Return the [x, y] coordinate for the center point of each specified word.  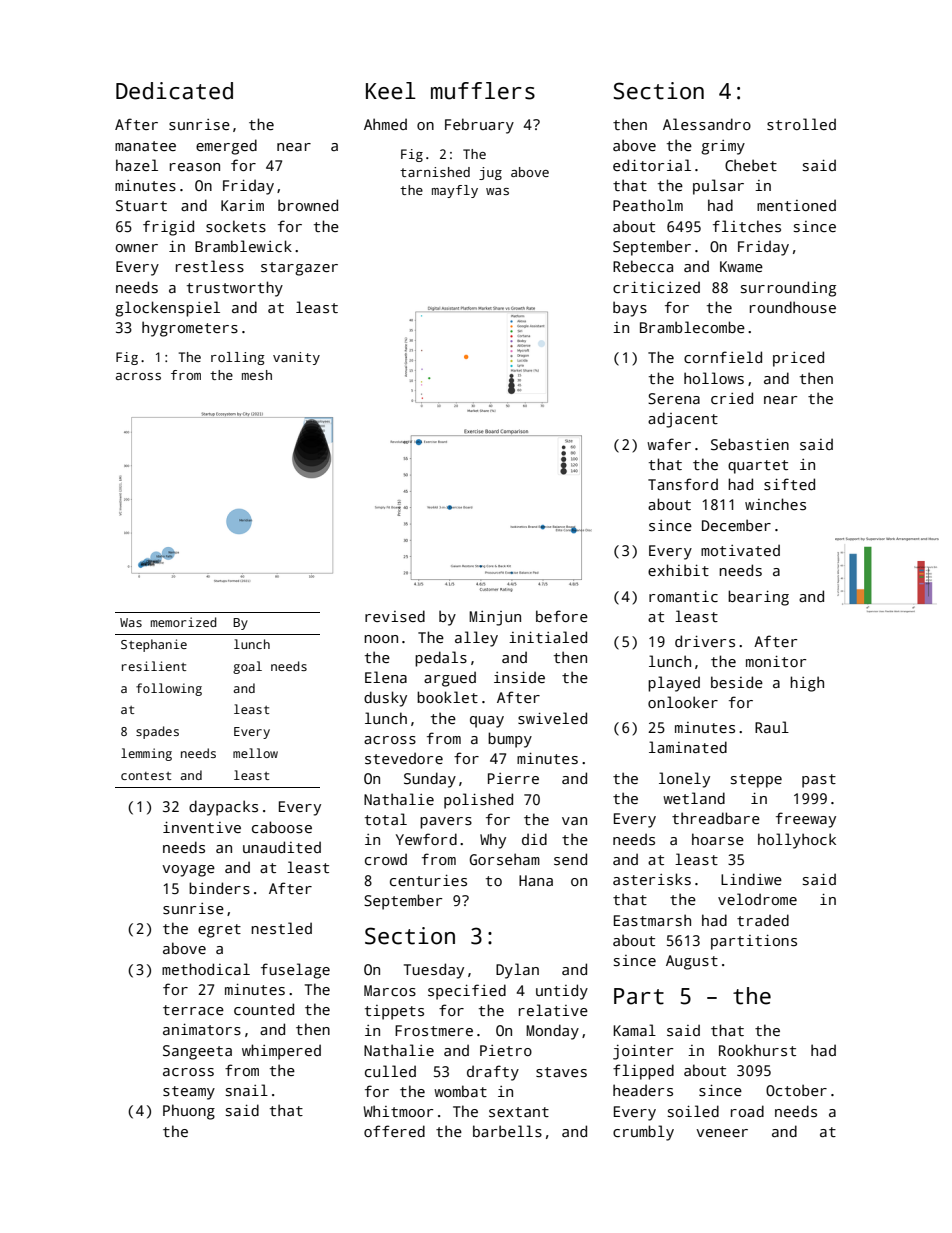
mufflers [483, 91]
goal [247, 667]
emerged [226, 147]
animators [202, 1029]
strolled [801, 124]
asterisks [652, 879]
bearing [758, 598]
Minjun [495, 618]
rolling [237, 358]
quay [487, 722]
